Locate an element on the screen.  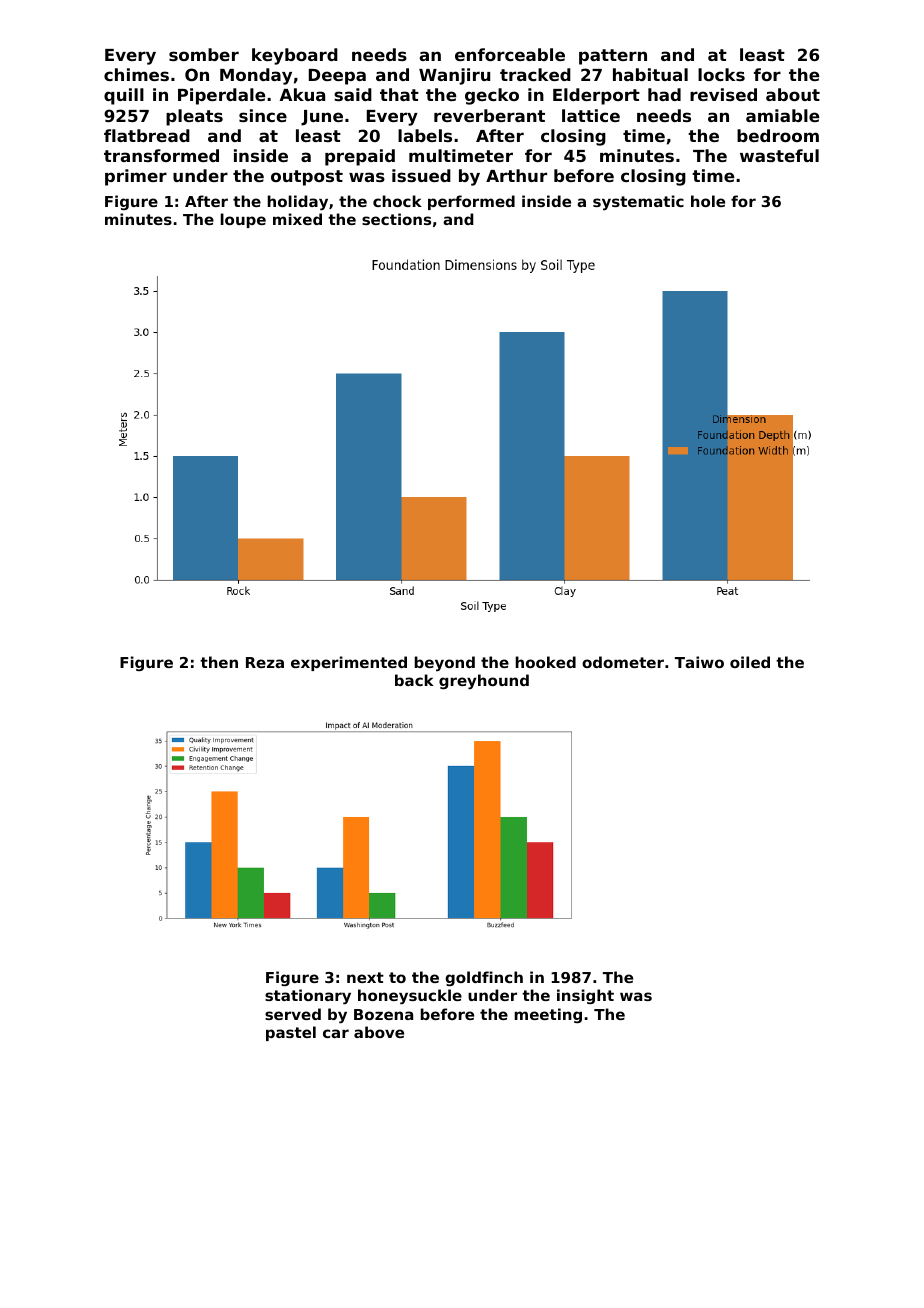
bedroom is located at coordinates (778, 135).
